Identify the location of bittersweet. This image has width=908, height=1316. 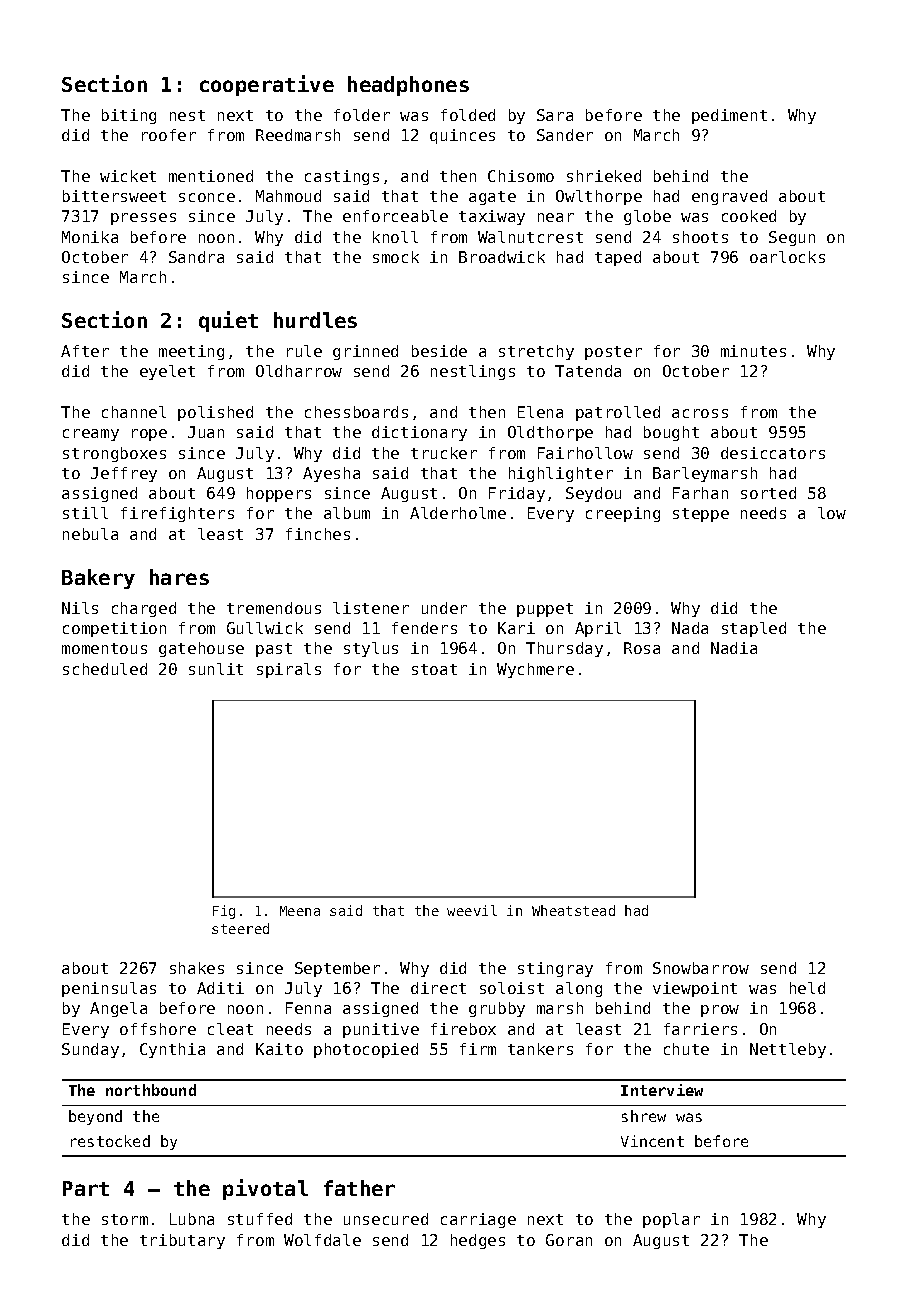
(114, 196).
